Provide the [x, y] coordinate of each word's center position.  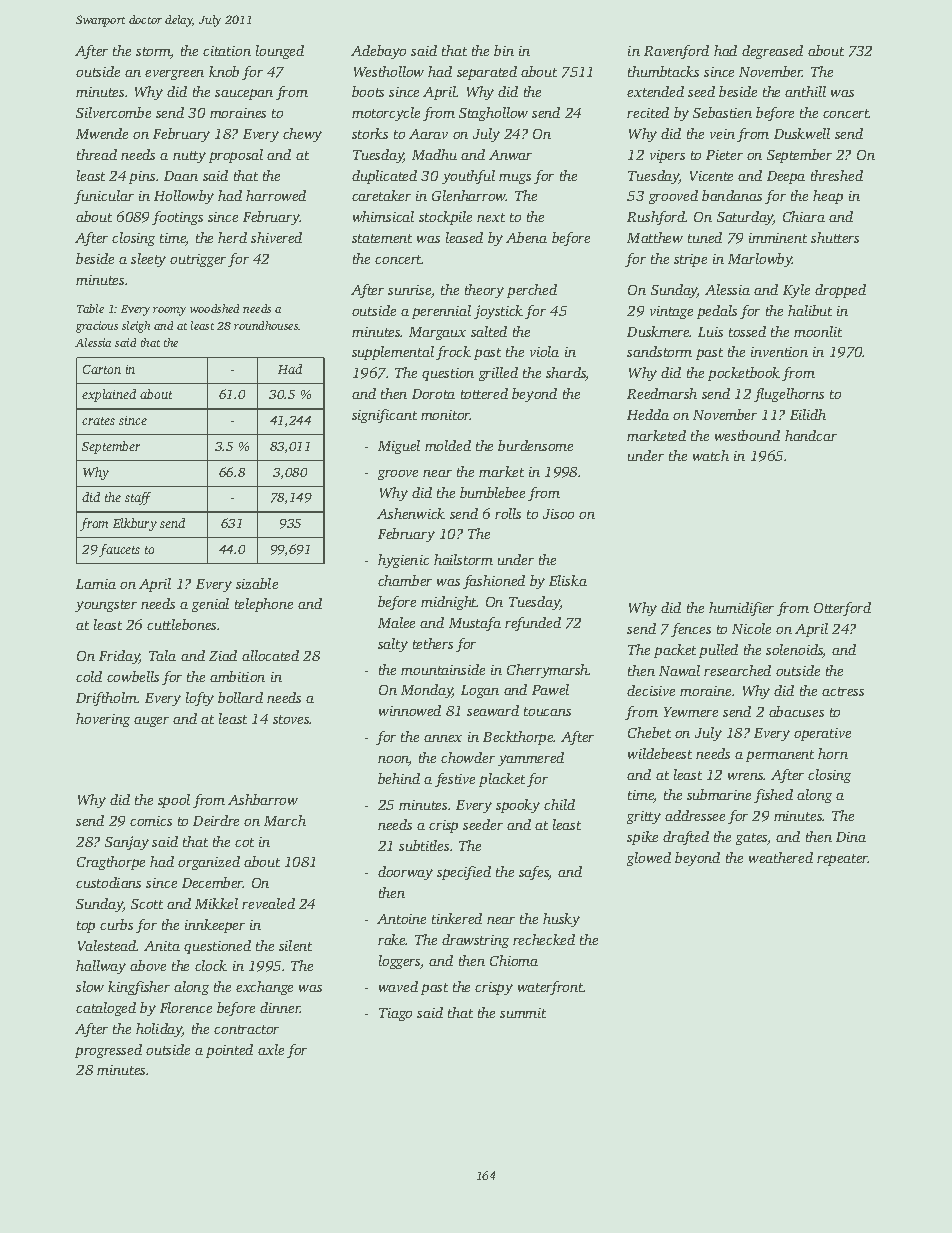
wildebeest [660, 753]
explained [109, 395]
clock [211, 965]
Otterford [842, 609]
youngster [106, 606]
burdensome [535, 445]
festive [455, 780]
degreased [772, 52]
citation [227, 51]
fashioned [494, 582]
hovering [103, 720]
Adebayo [378, 52]
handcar [811, 435]
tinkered [457, 918]
